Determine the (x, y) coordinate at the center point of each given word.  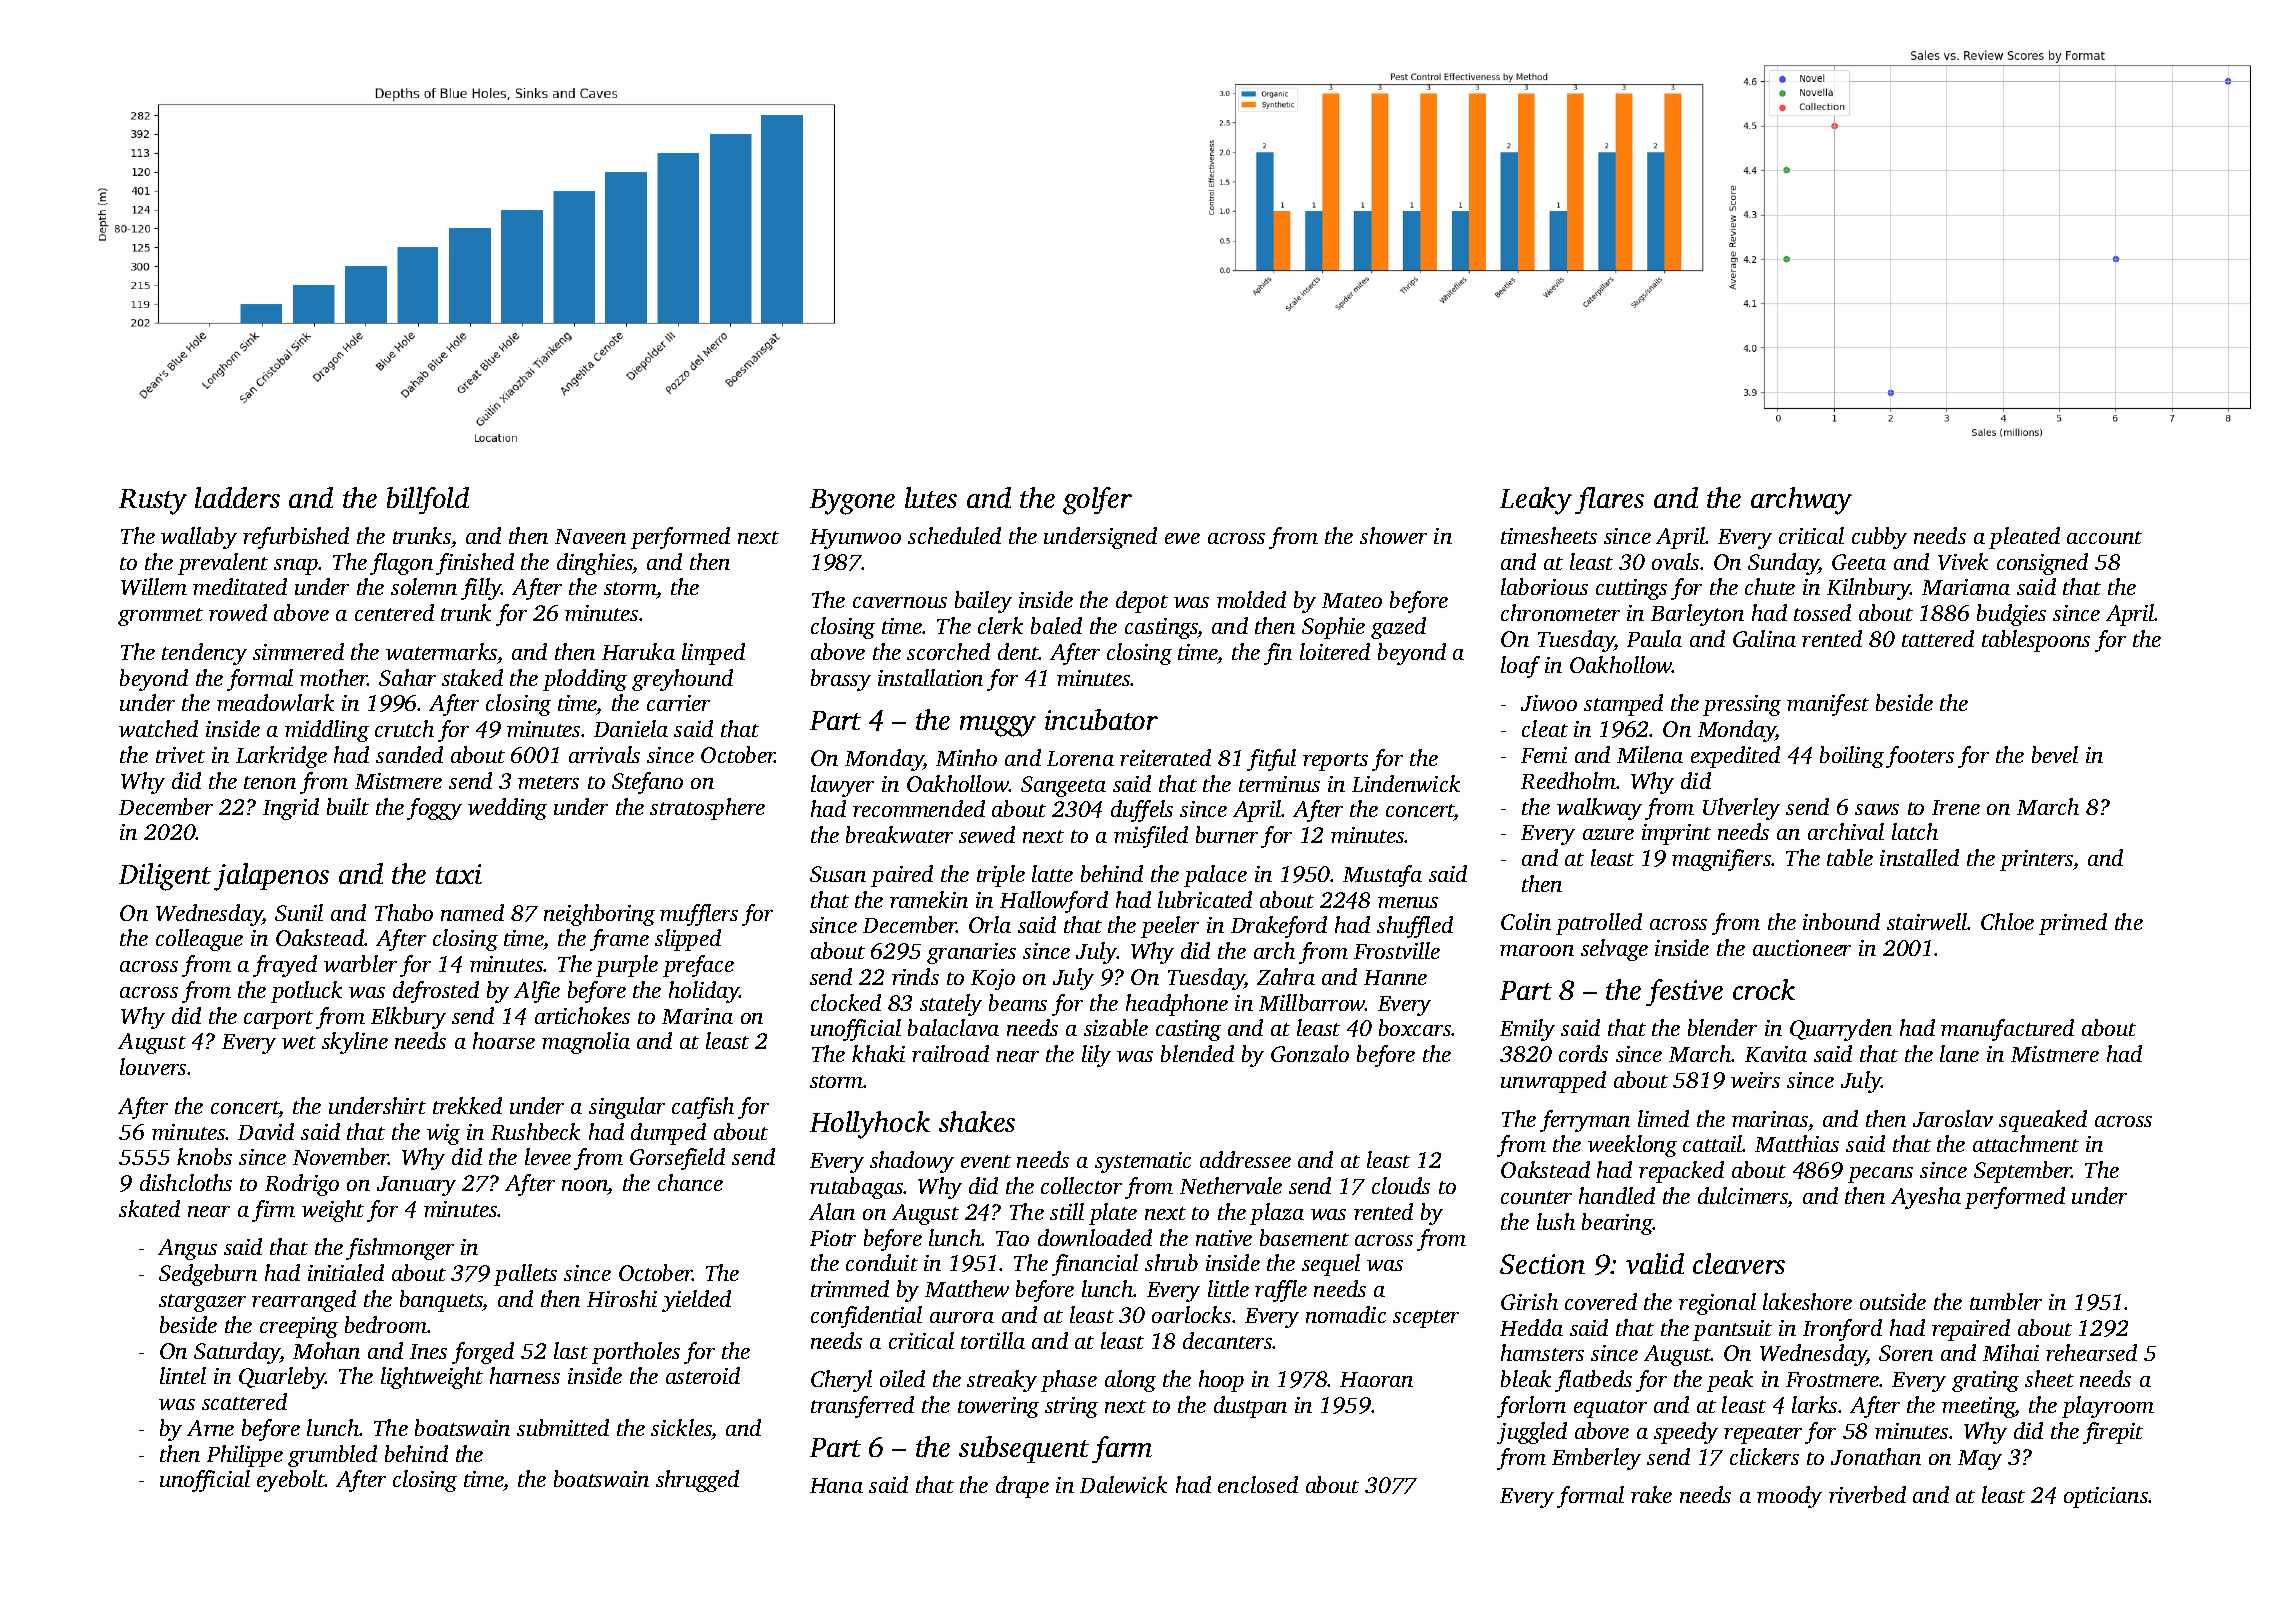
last (571, 1350)
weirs (1755, 1080)
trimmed (850, 1288)
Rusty (153, 502)
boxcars (1415, 1027)
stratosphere (707, 809)
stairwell (1927, 921)
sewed (987, 834)
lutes (931, 497)
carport (278, 1020)
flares (1609, 500)
